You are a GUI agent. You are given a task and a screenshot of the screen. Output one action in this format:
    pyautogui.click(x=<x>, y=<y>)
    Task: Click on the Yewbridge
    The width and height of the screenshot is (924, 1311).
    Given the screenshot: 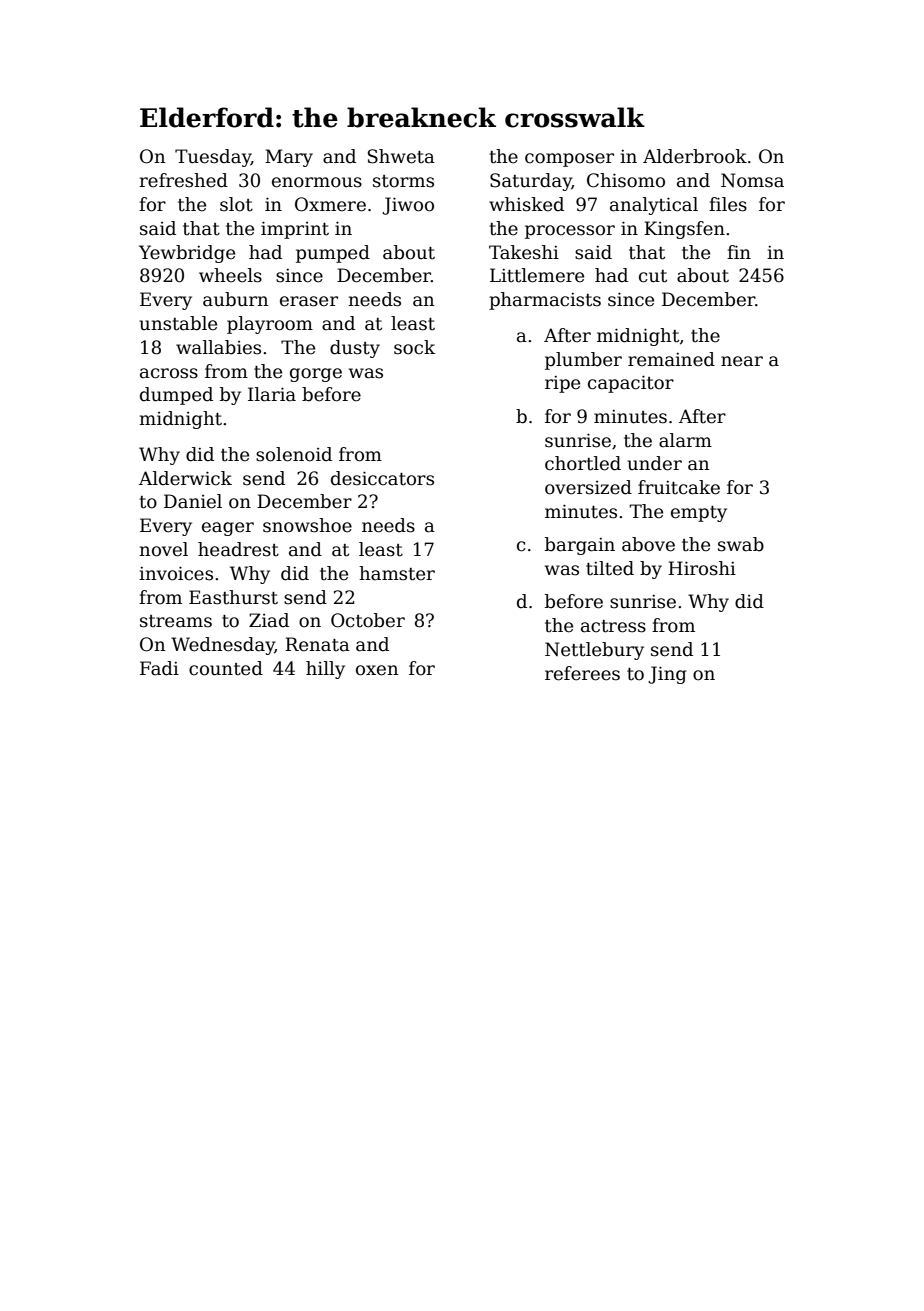 What is the action you would take?
    pyautogui.click(x=187, y=254)
